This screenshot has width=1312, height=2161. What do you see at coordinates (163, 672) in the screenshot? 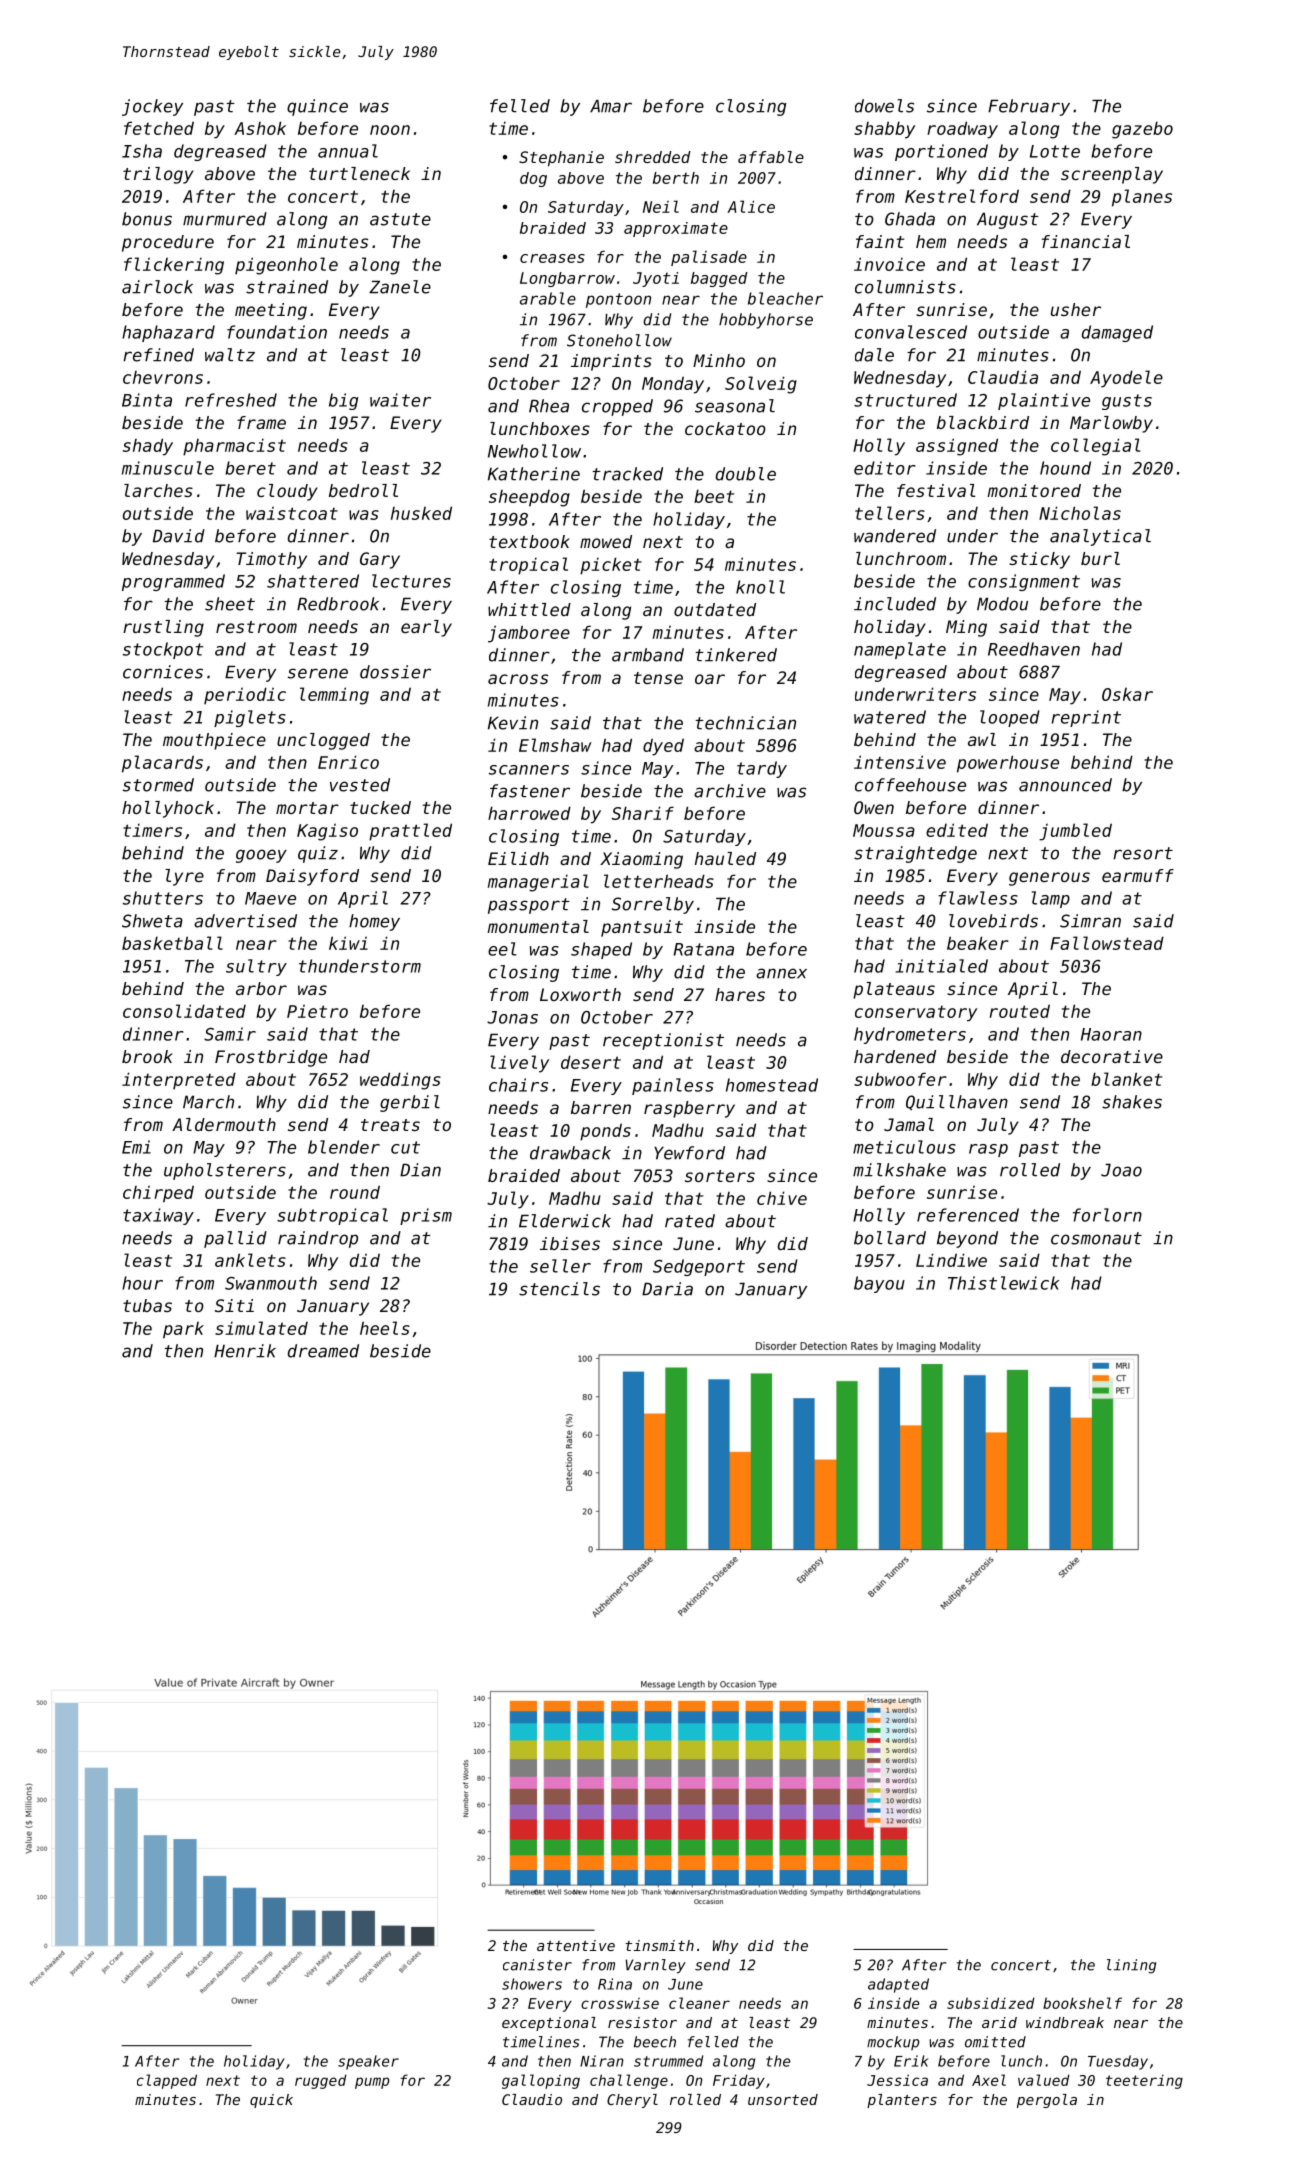
I see `cornices` at bounding box center [163, 672].
